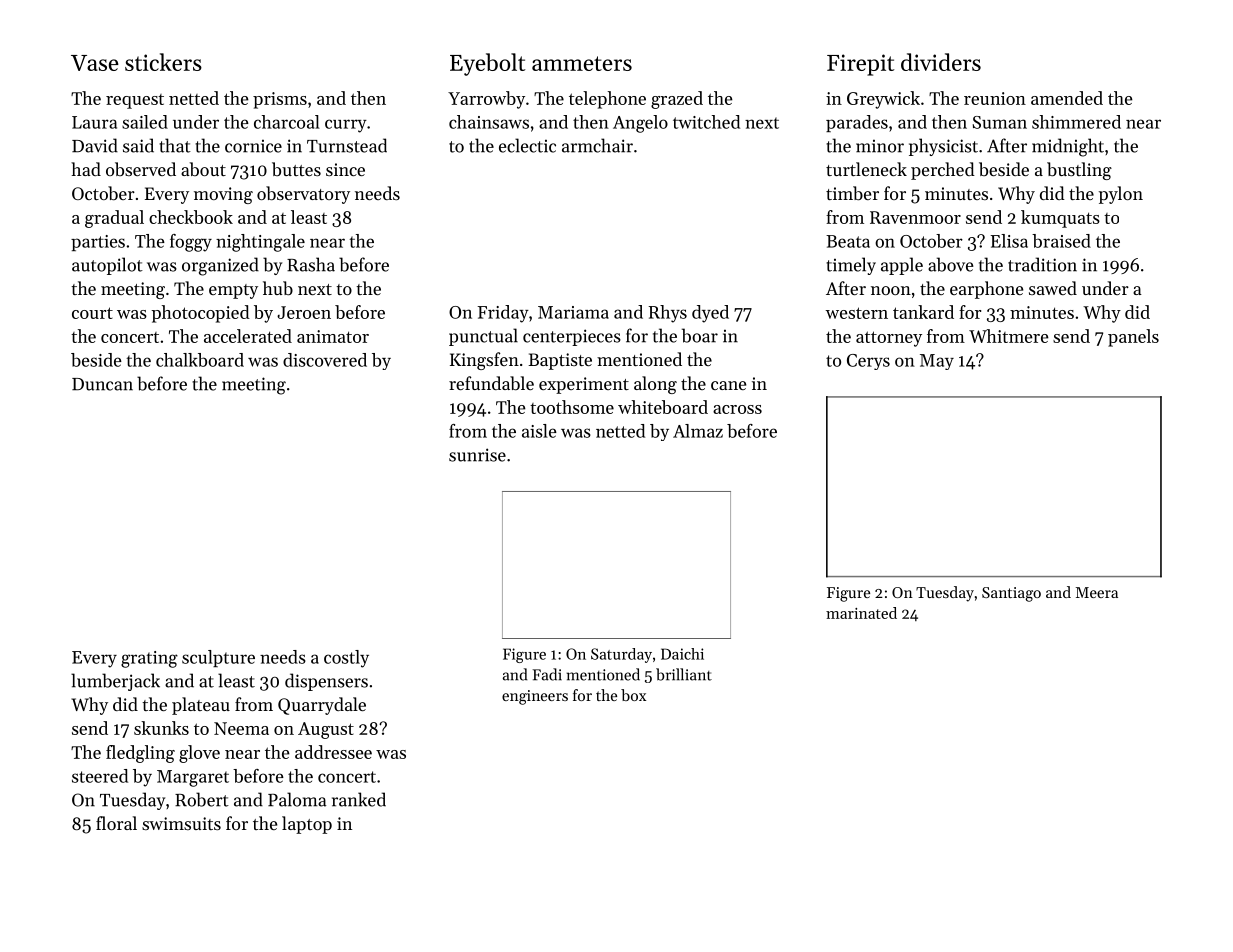 This image has width=1233, height=952. I want to click on Firepit, so click(860, 65).
